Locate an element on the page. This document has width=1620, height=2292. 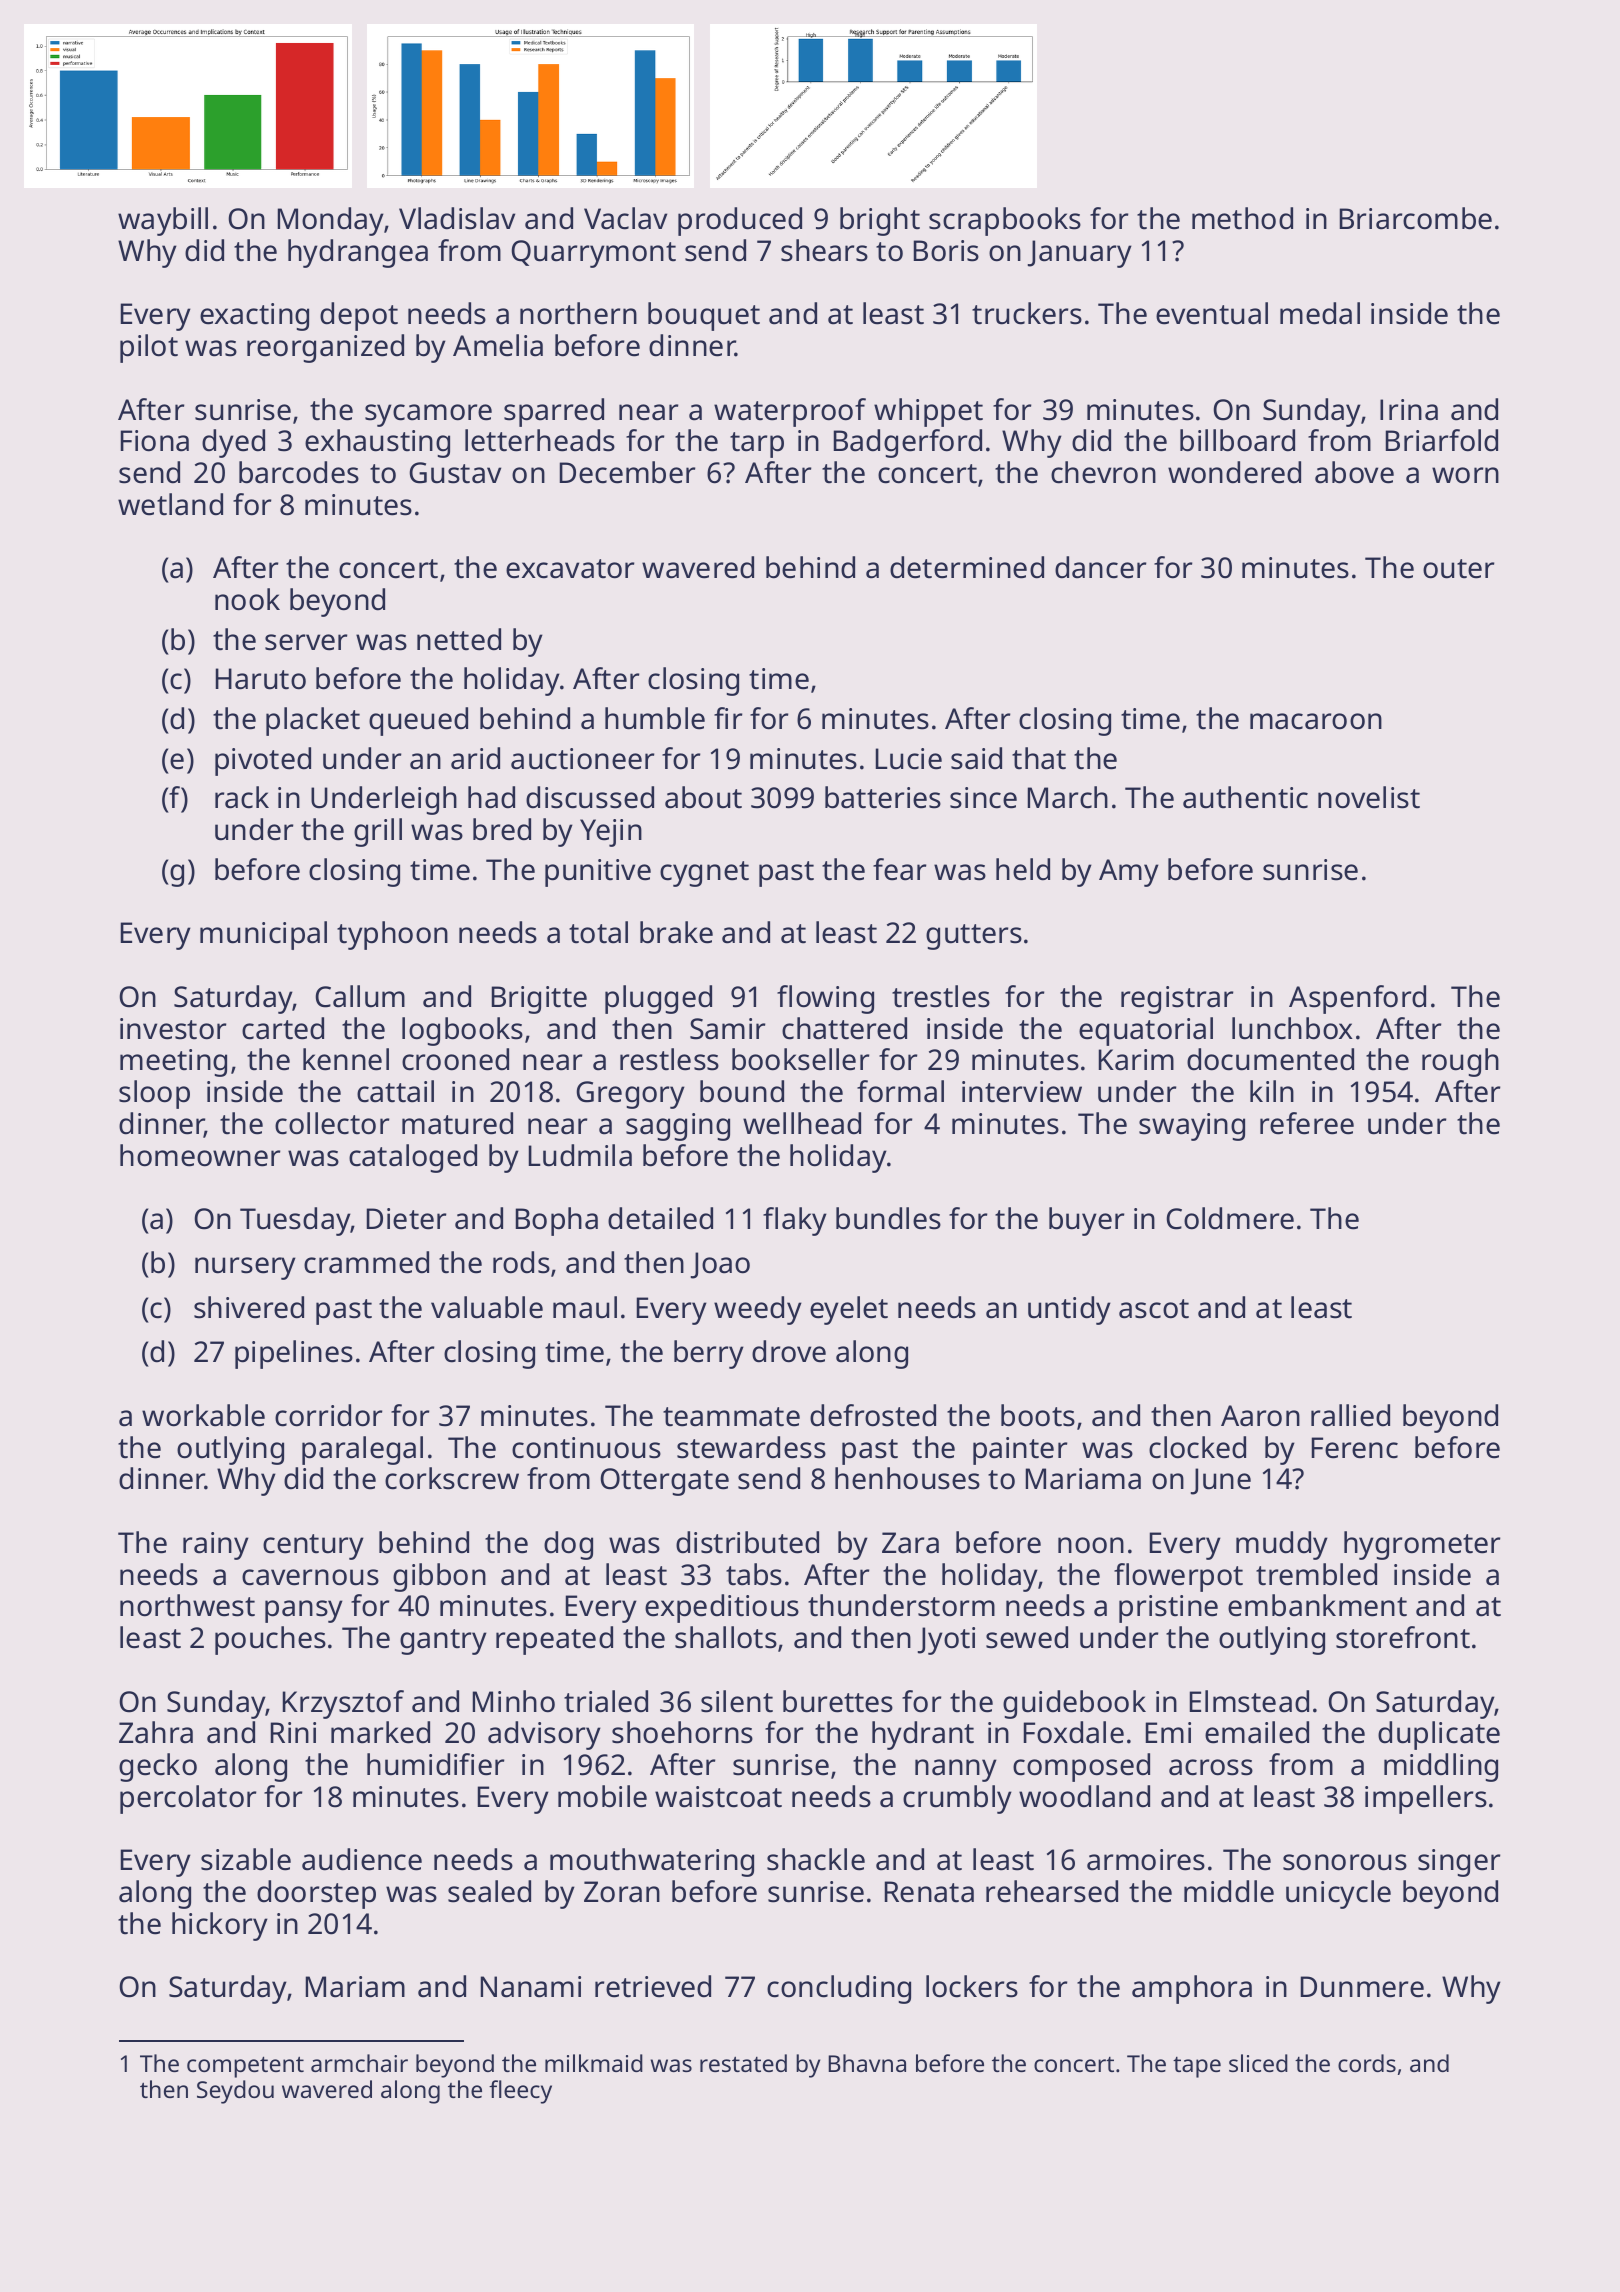
Seydou is located at coordinates (235, 2092).
